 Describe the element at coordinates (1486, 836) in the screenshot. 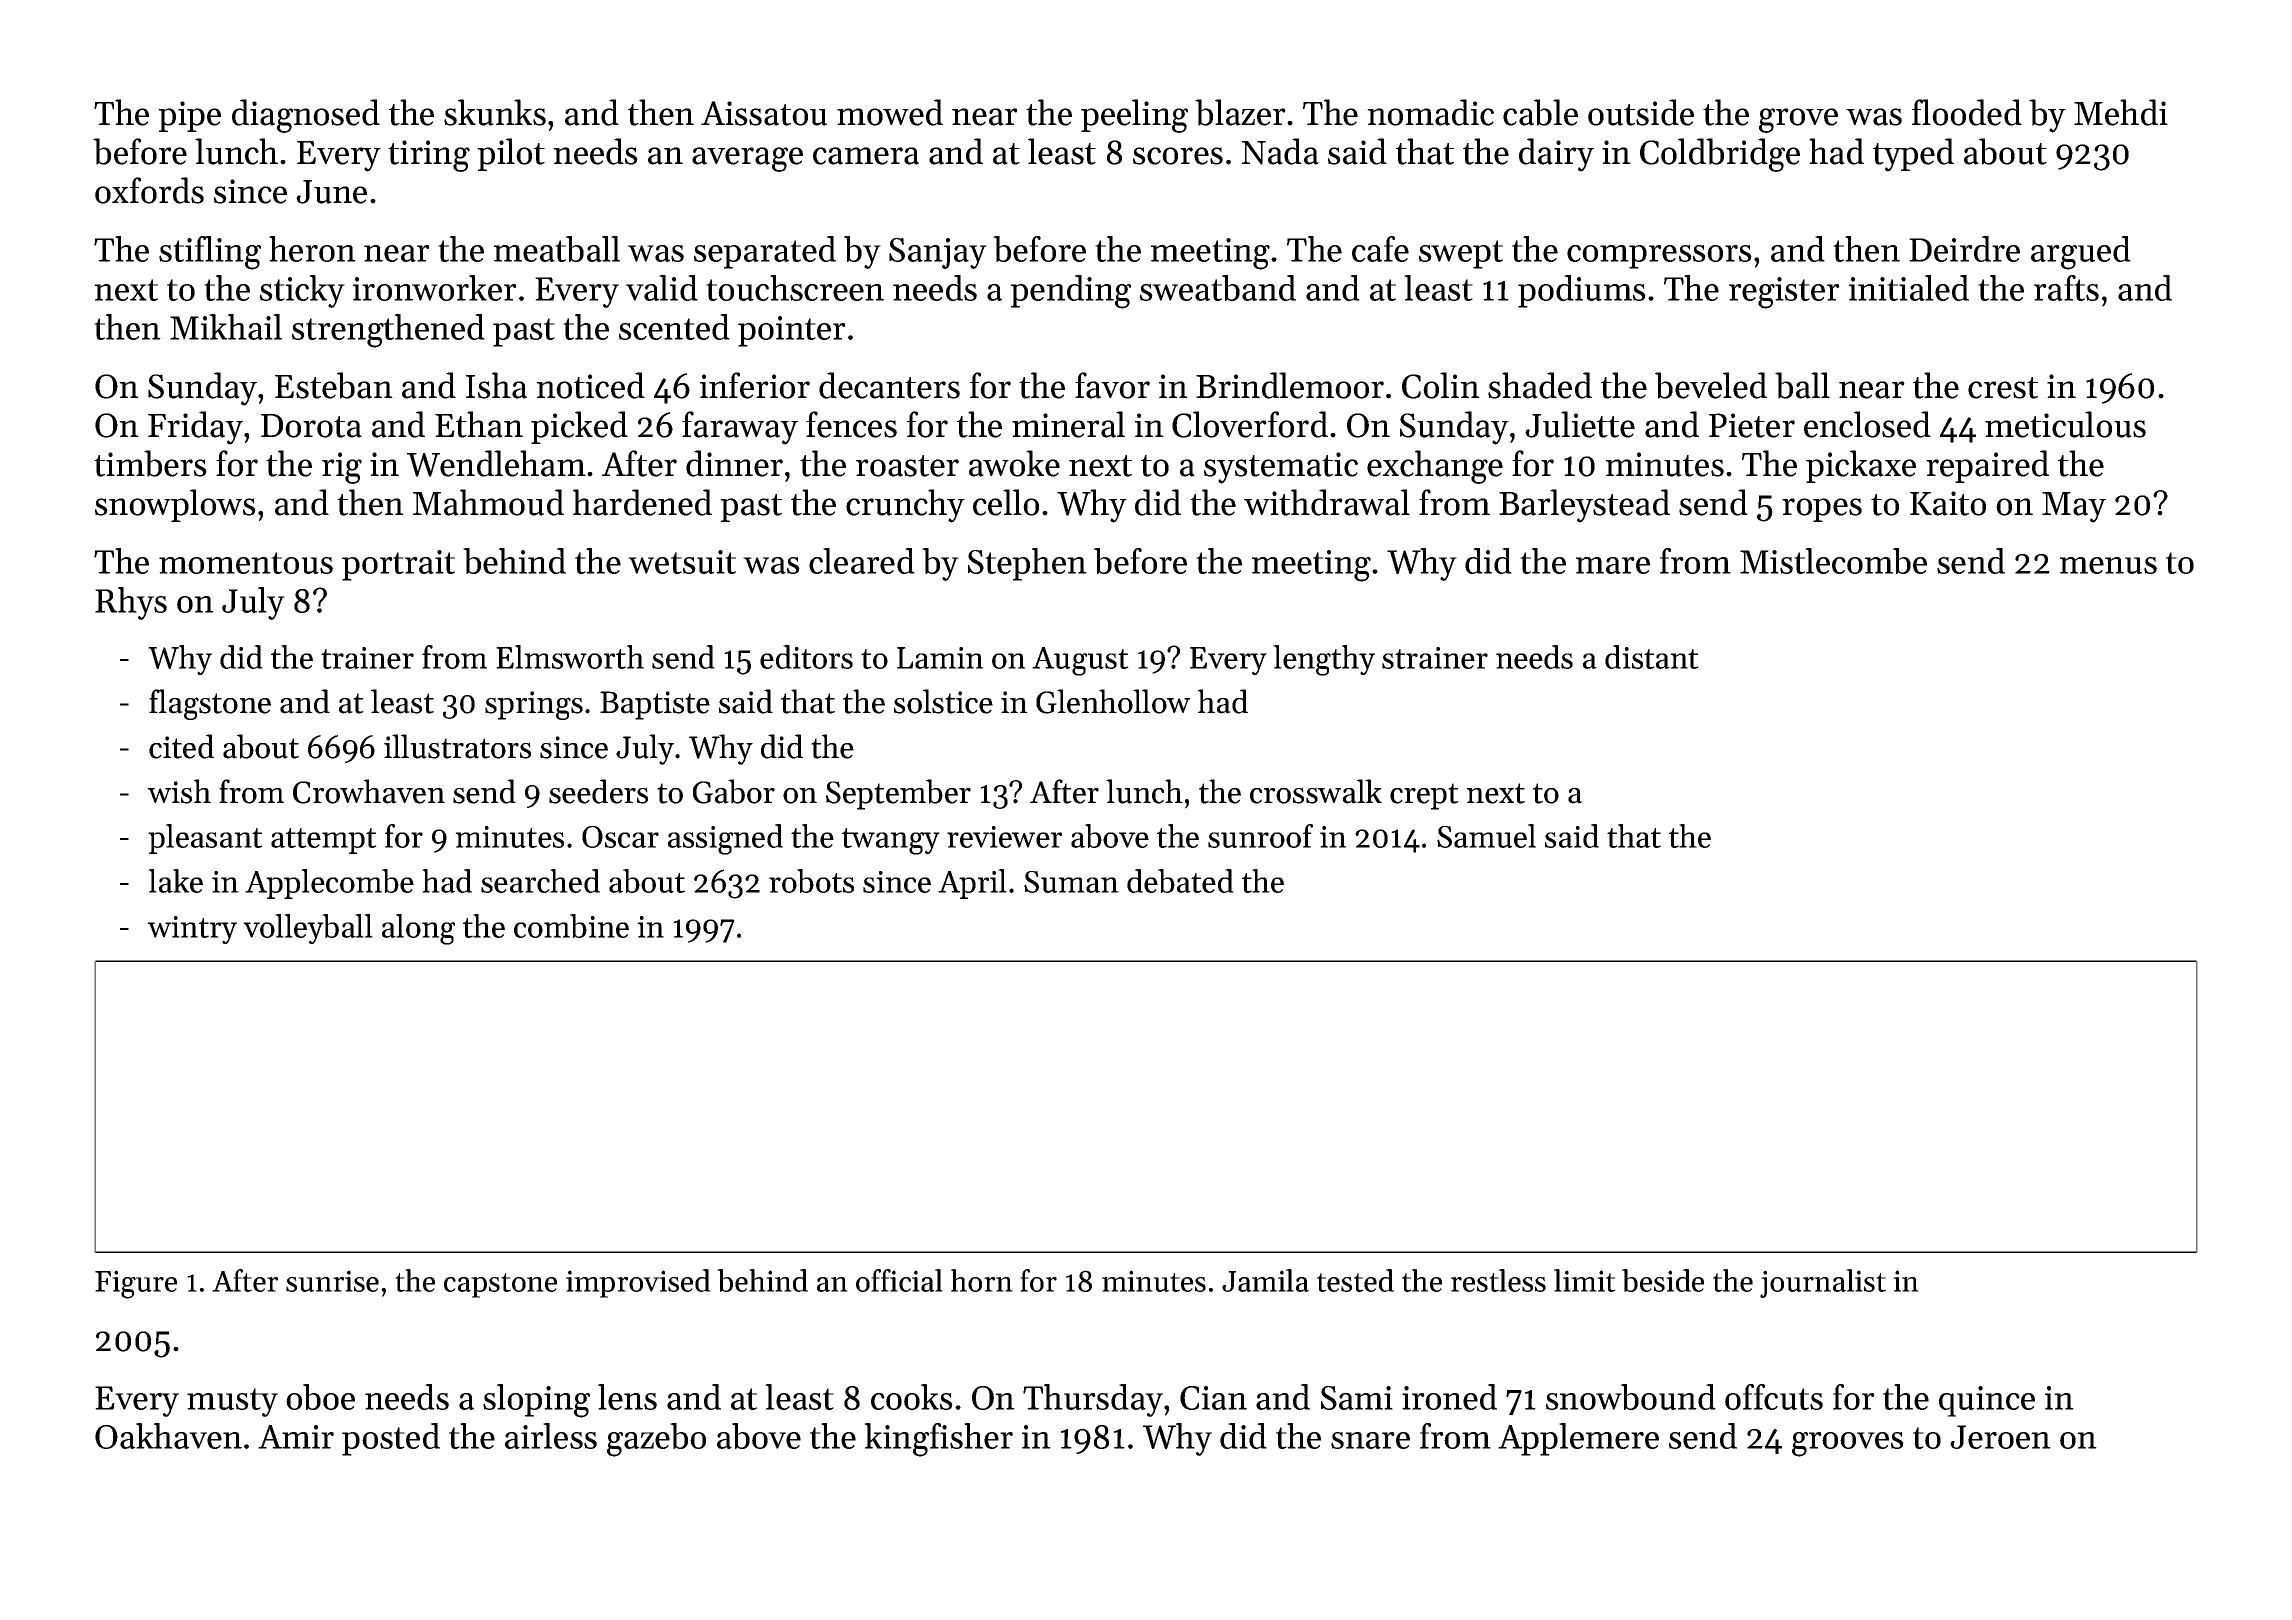

I see `Samuel` at that location.
